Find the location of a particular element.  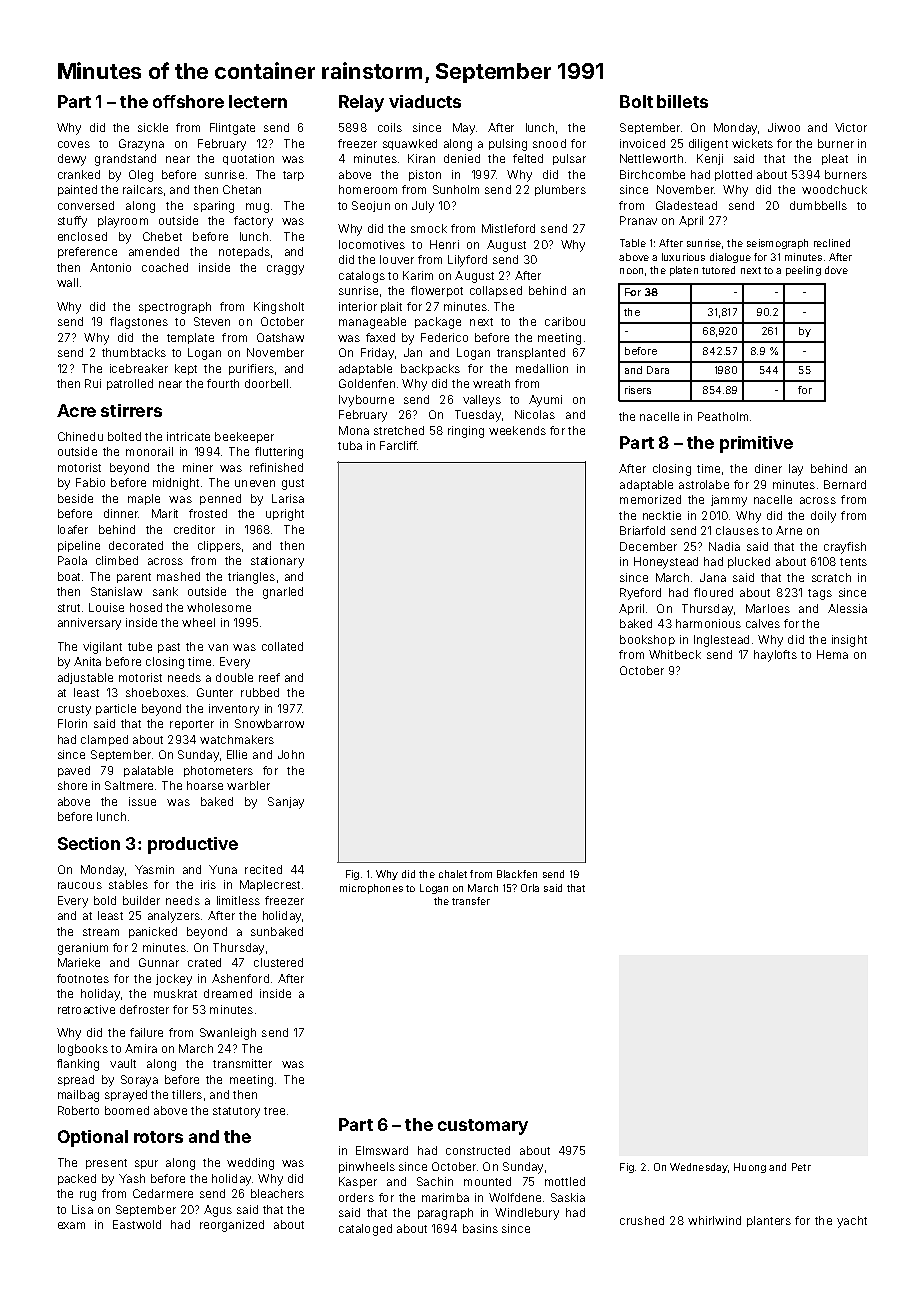

Wednesday is located at coordinates (699, 1168).
